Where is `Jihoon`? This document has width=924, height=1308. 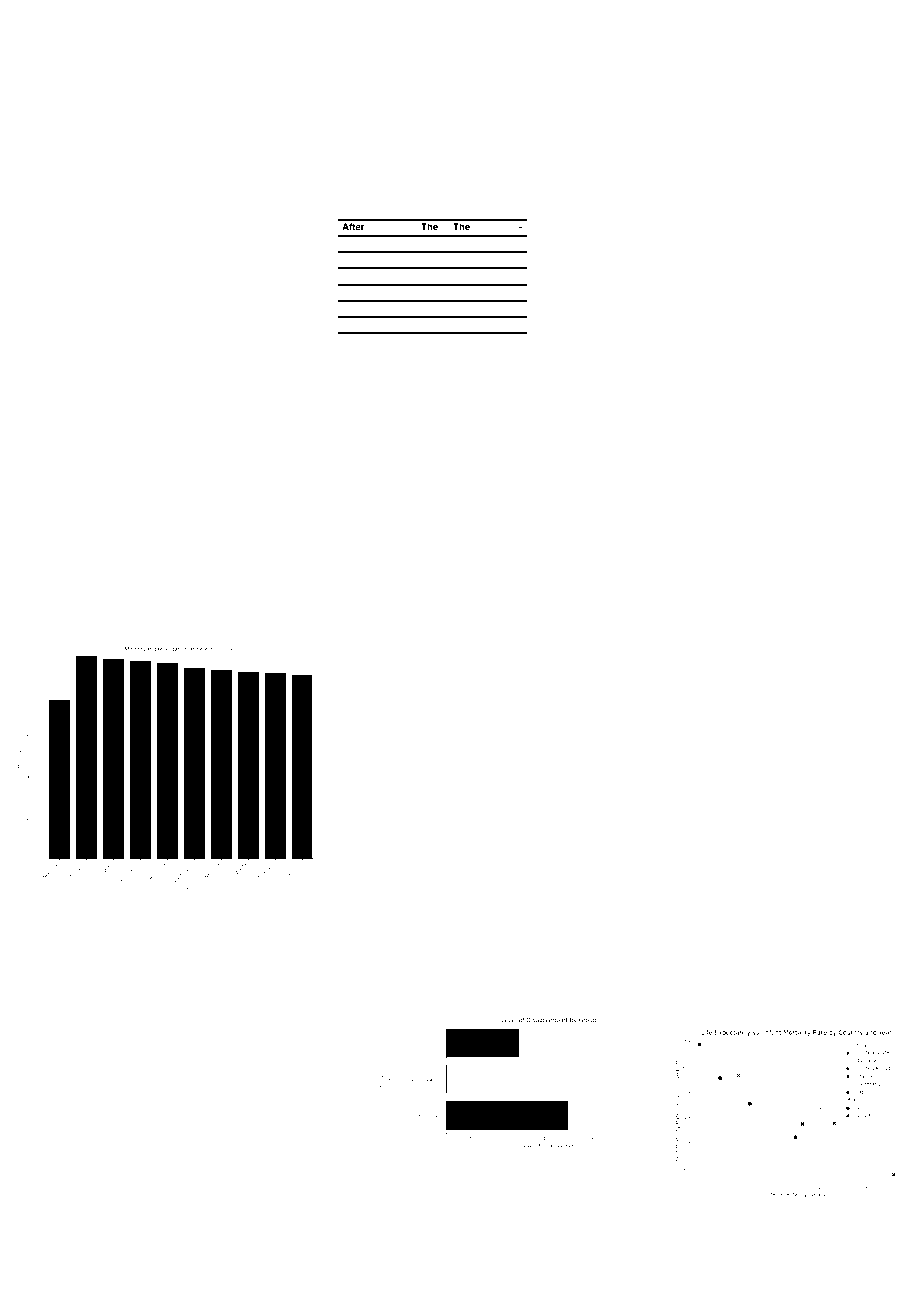 Jihoon is located at coordinates (162, 546).
